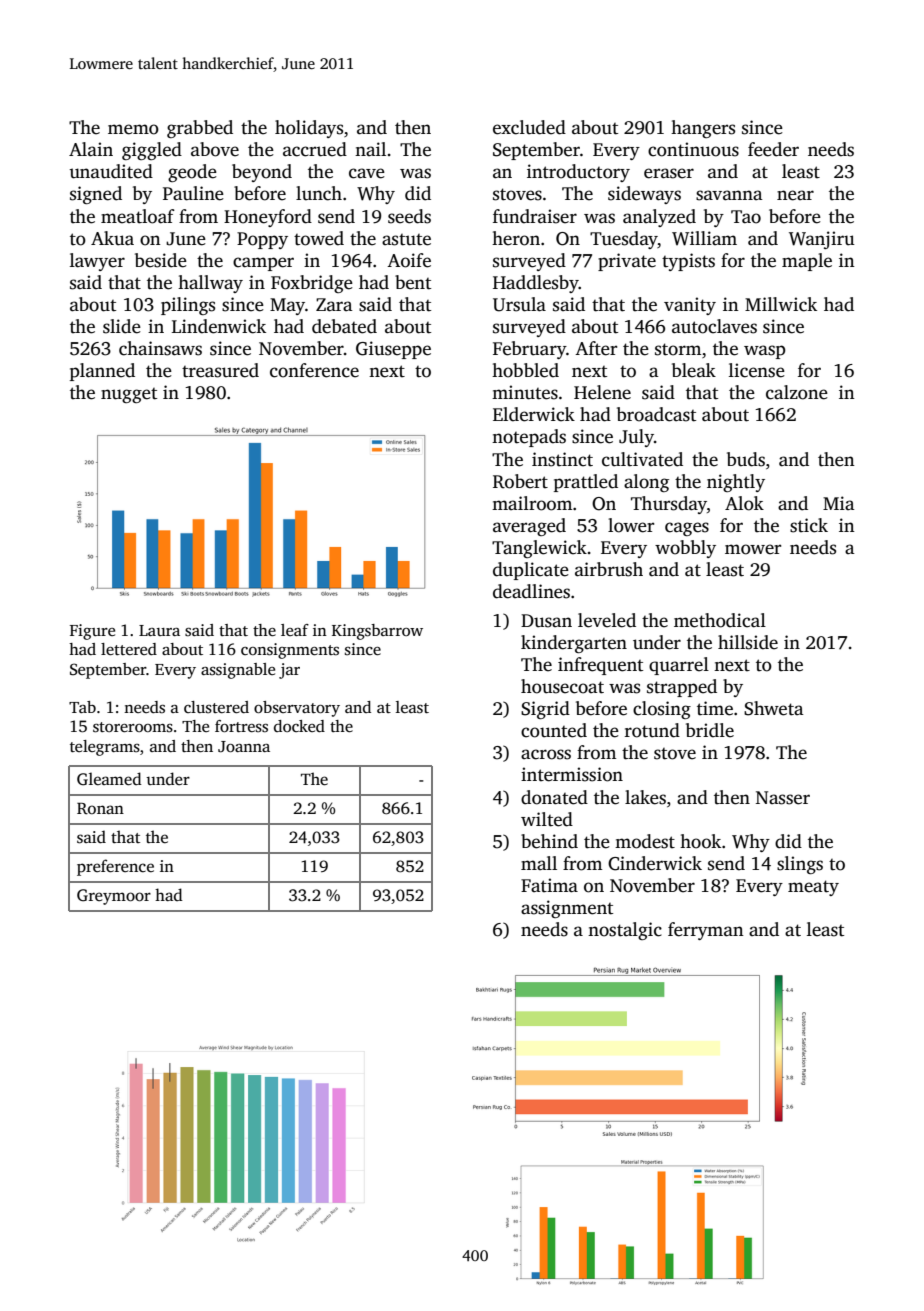  What do you see at coordinates (244, 747) in the screenshot?
I see `Joanna` at bounding box center [244, 747].
